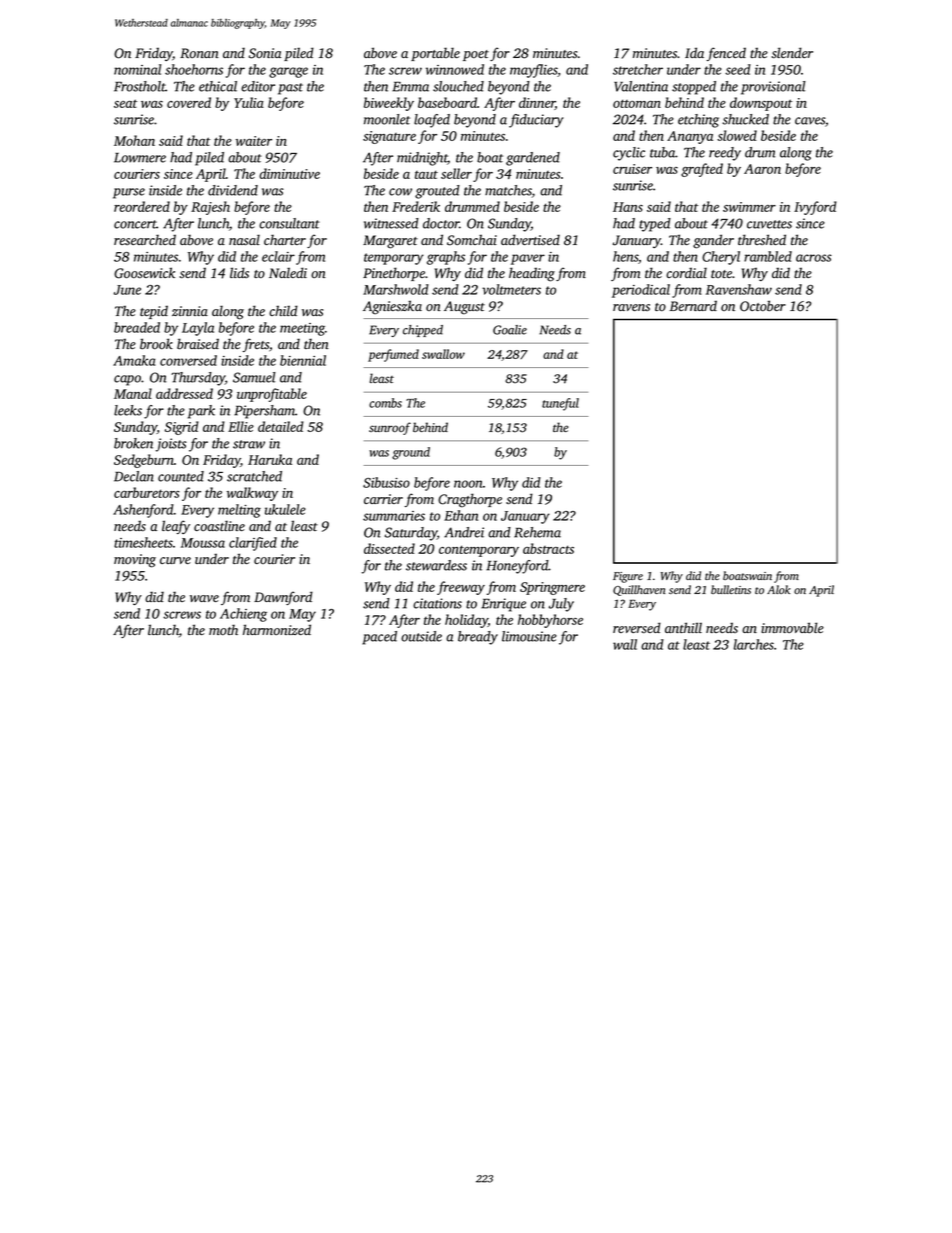  Describe the element at coordinates (199, 53) in the screenshot. I see `Ronan` at that location.
